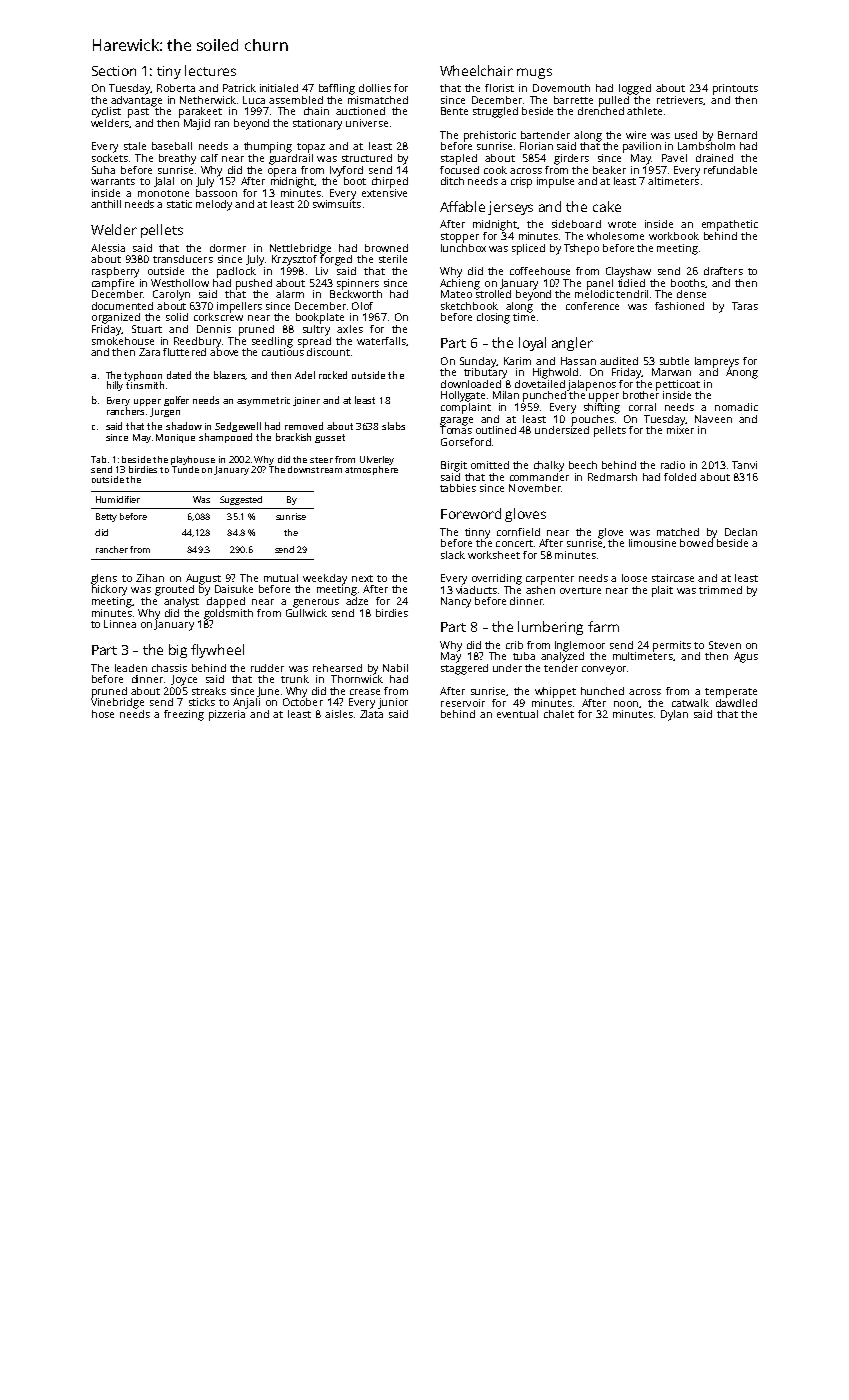 This screenshot has height=1400, width=849. What do you see at coordinates (377, 460) in the screenshot?
I see `Ulverley` at bounding box center [377, 460].
